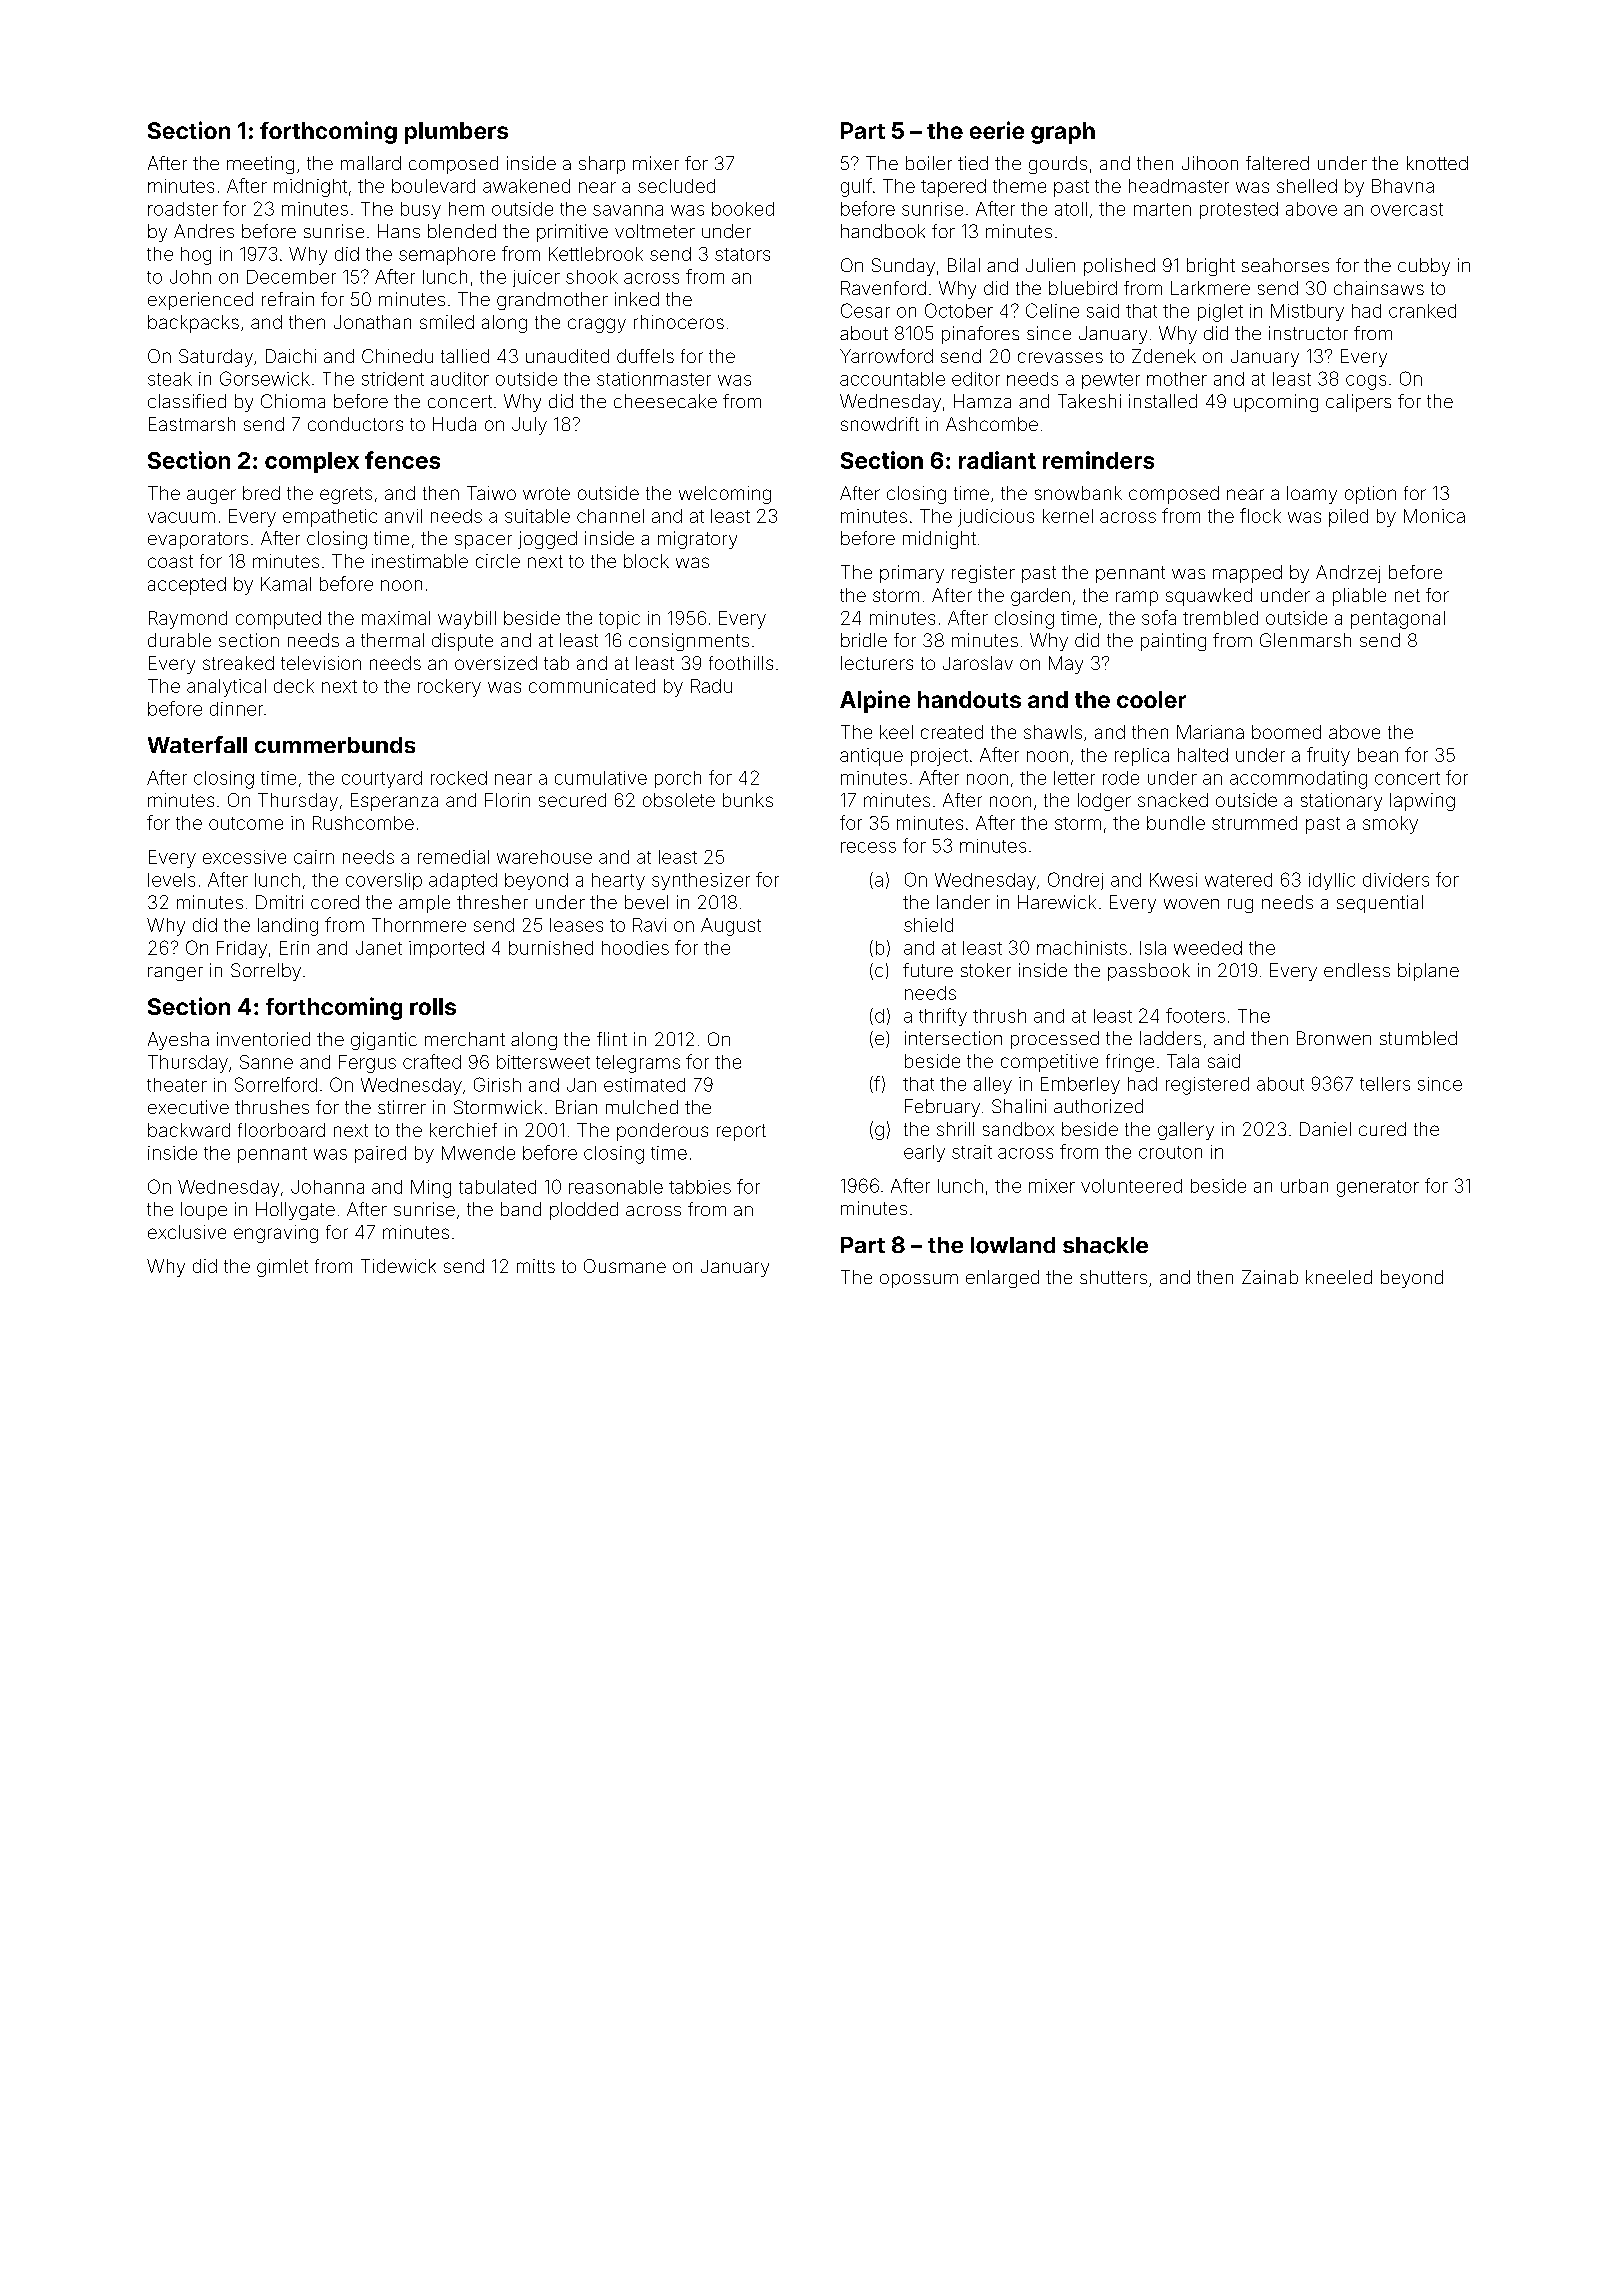 Image resolution: width=1620 pixels, height=2292 pixels. What do you see at coordinates (384, 881) in the screenshot?
I see `coverslip` at bounding box center [384, 881].
